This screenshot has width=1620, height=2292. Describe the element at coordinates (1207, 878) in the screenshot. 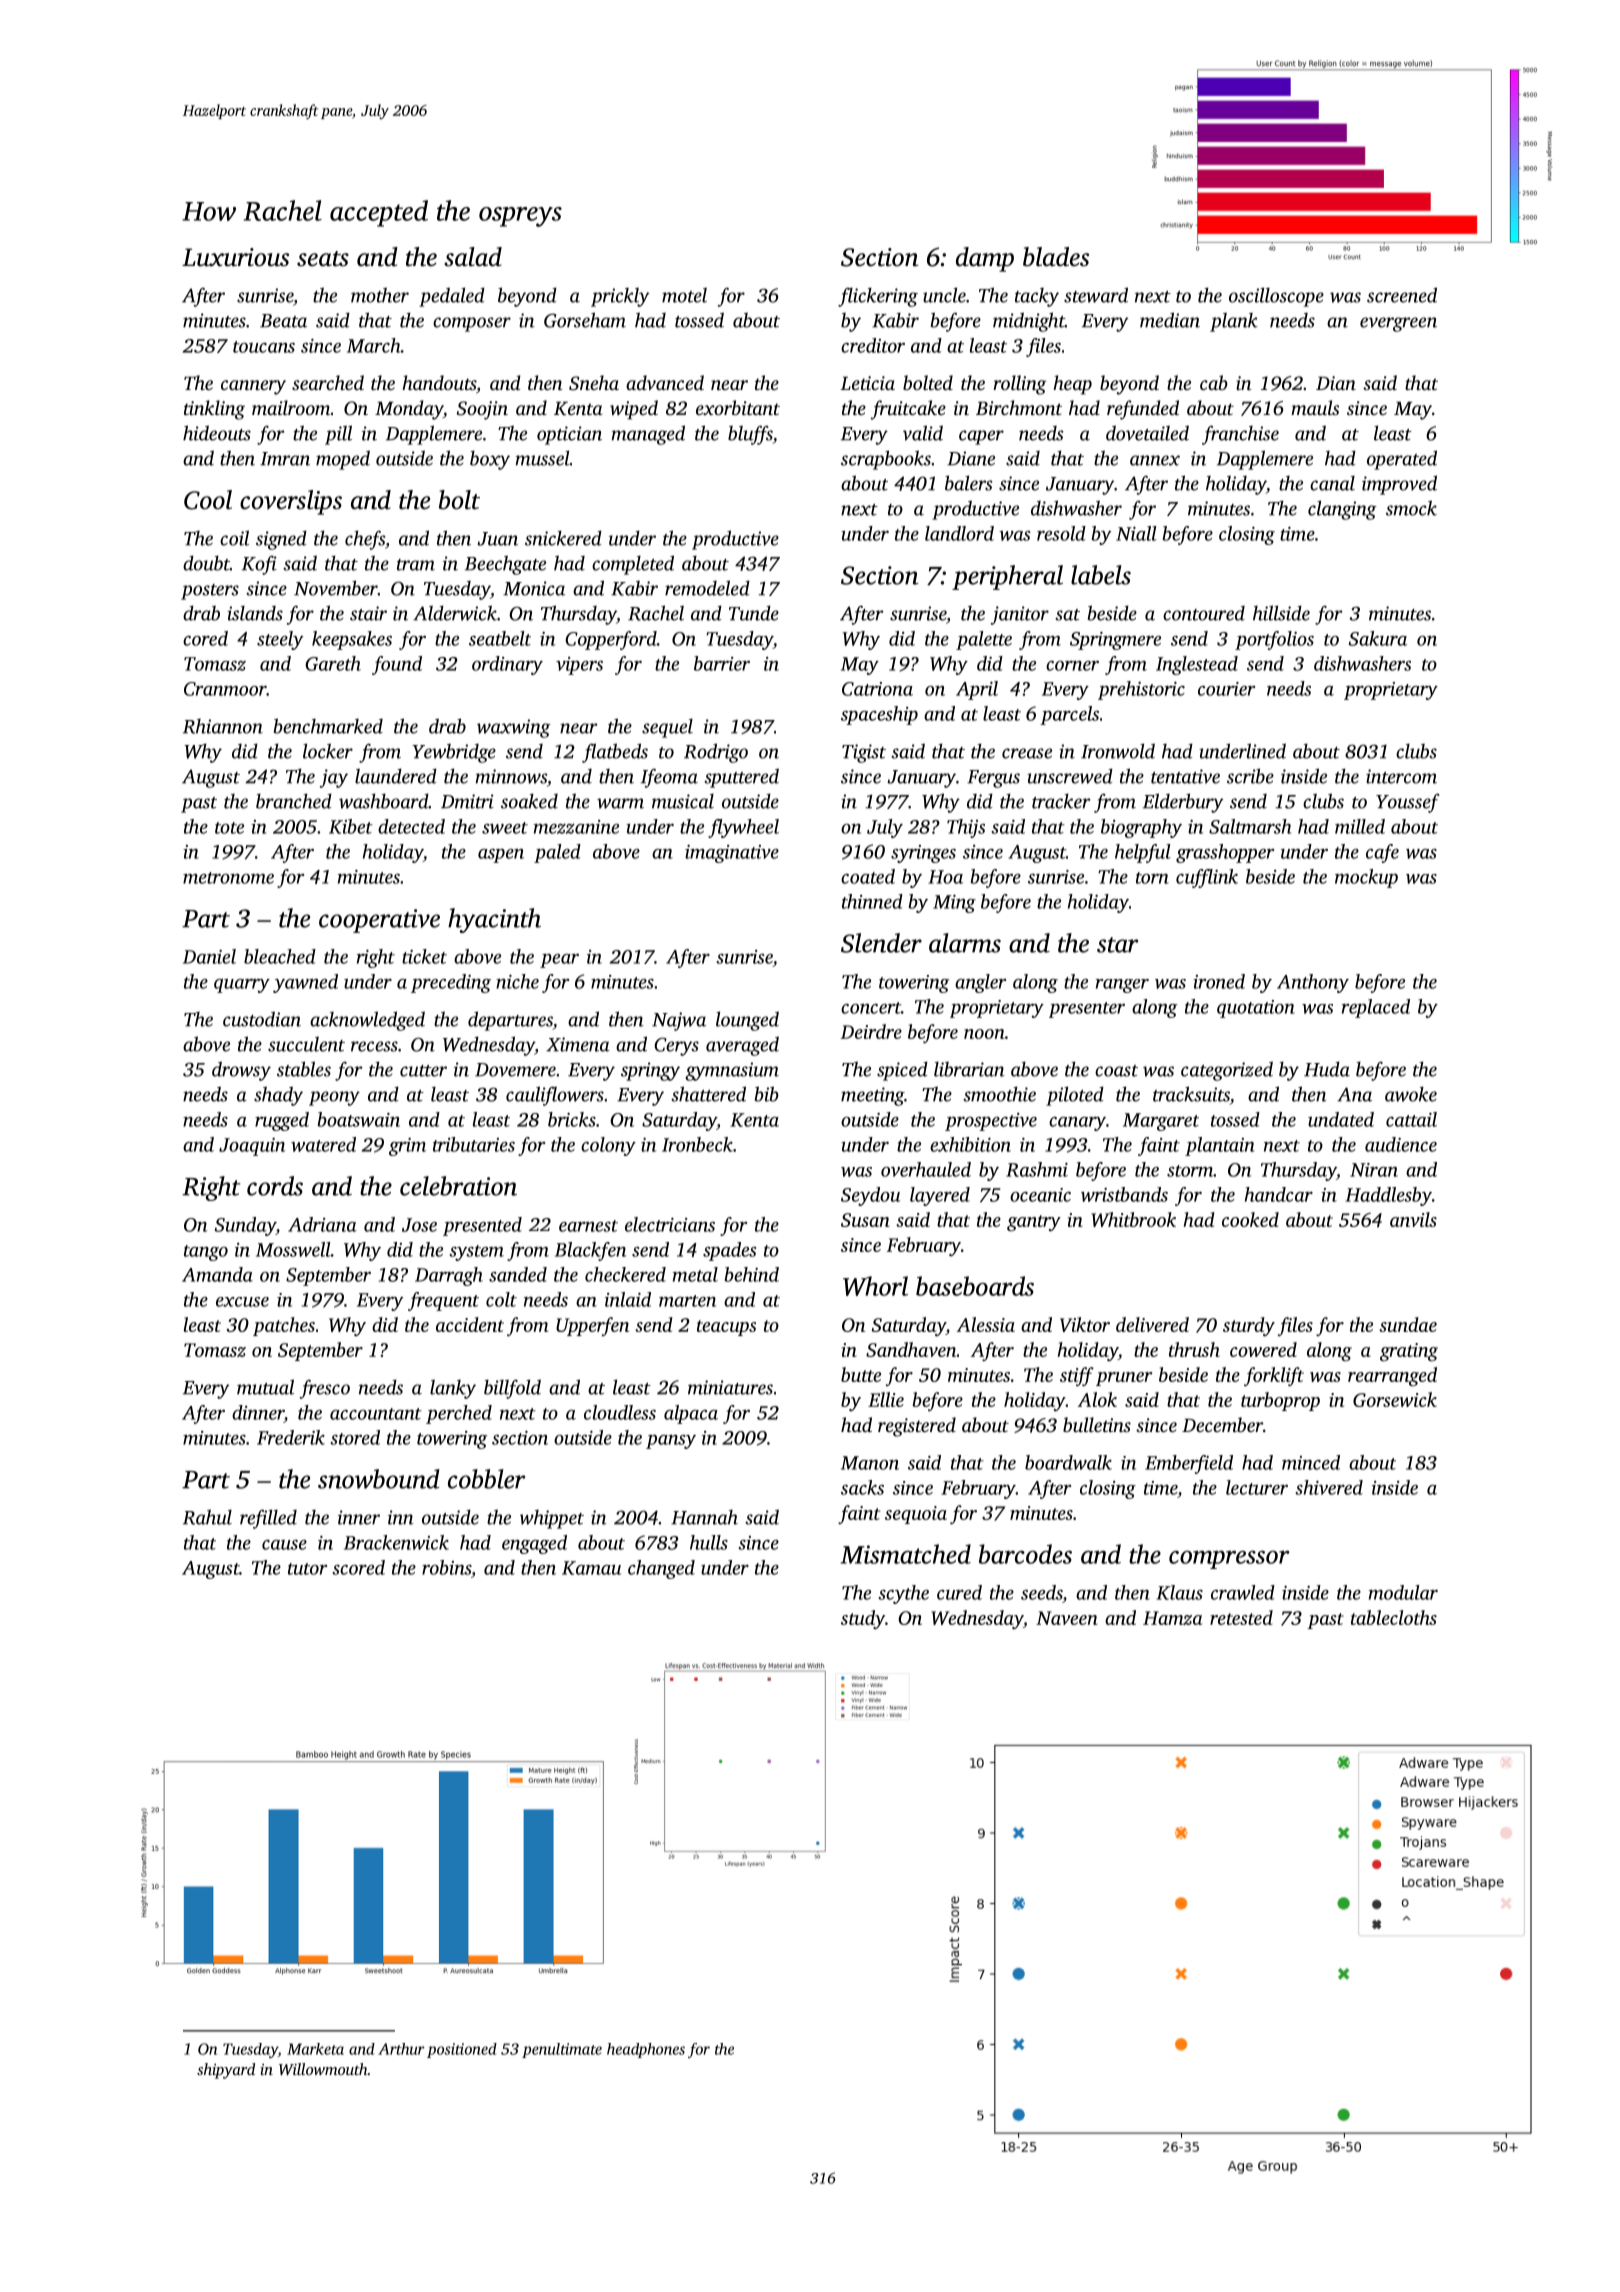

I see `cufflink` at that location.
